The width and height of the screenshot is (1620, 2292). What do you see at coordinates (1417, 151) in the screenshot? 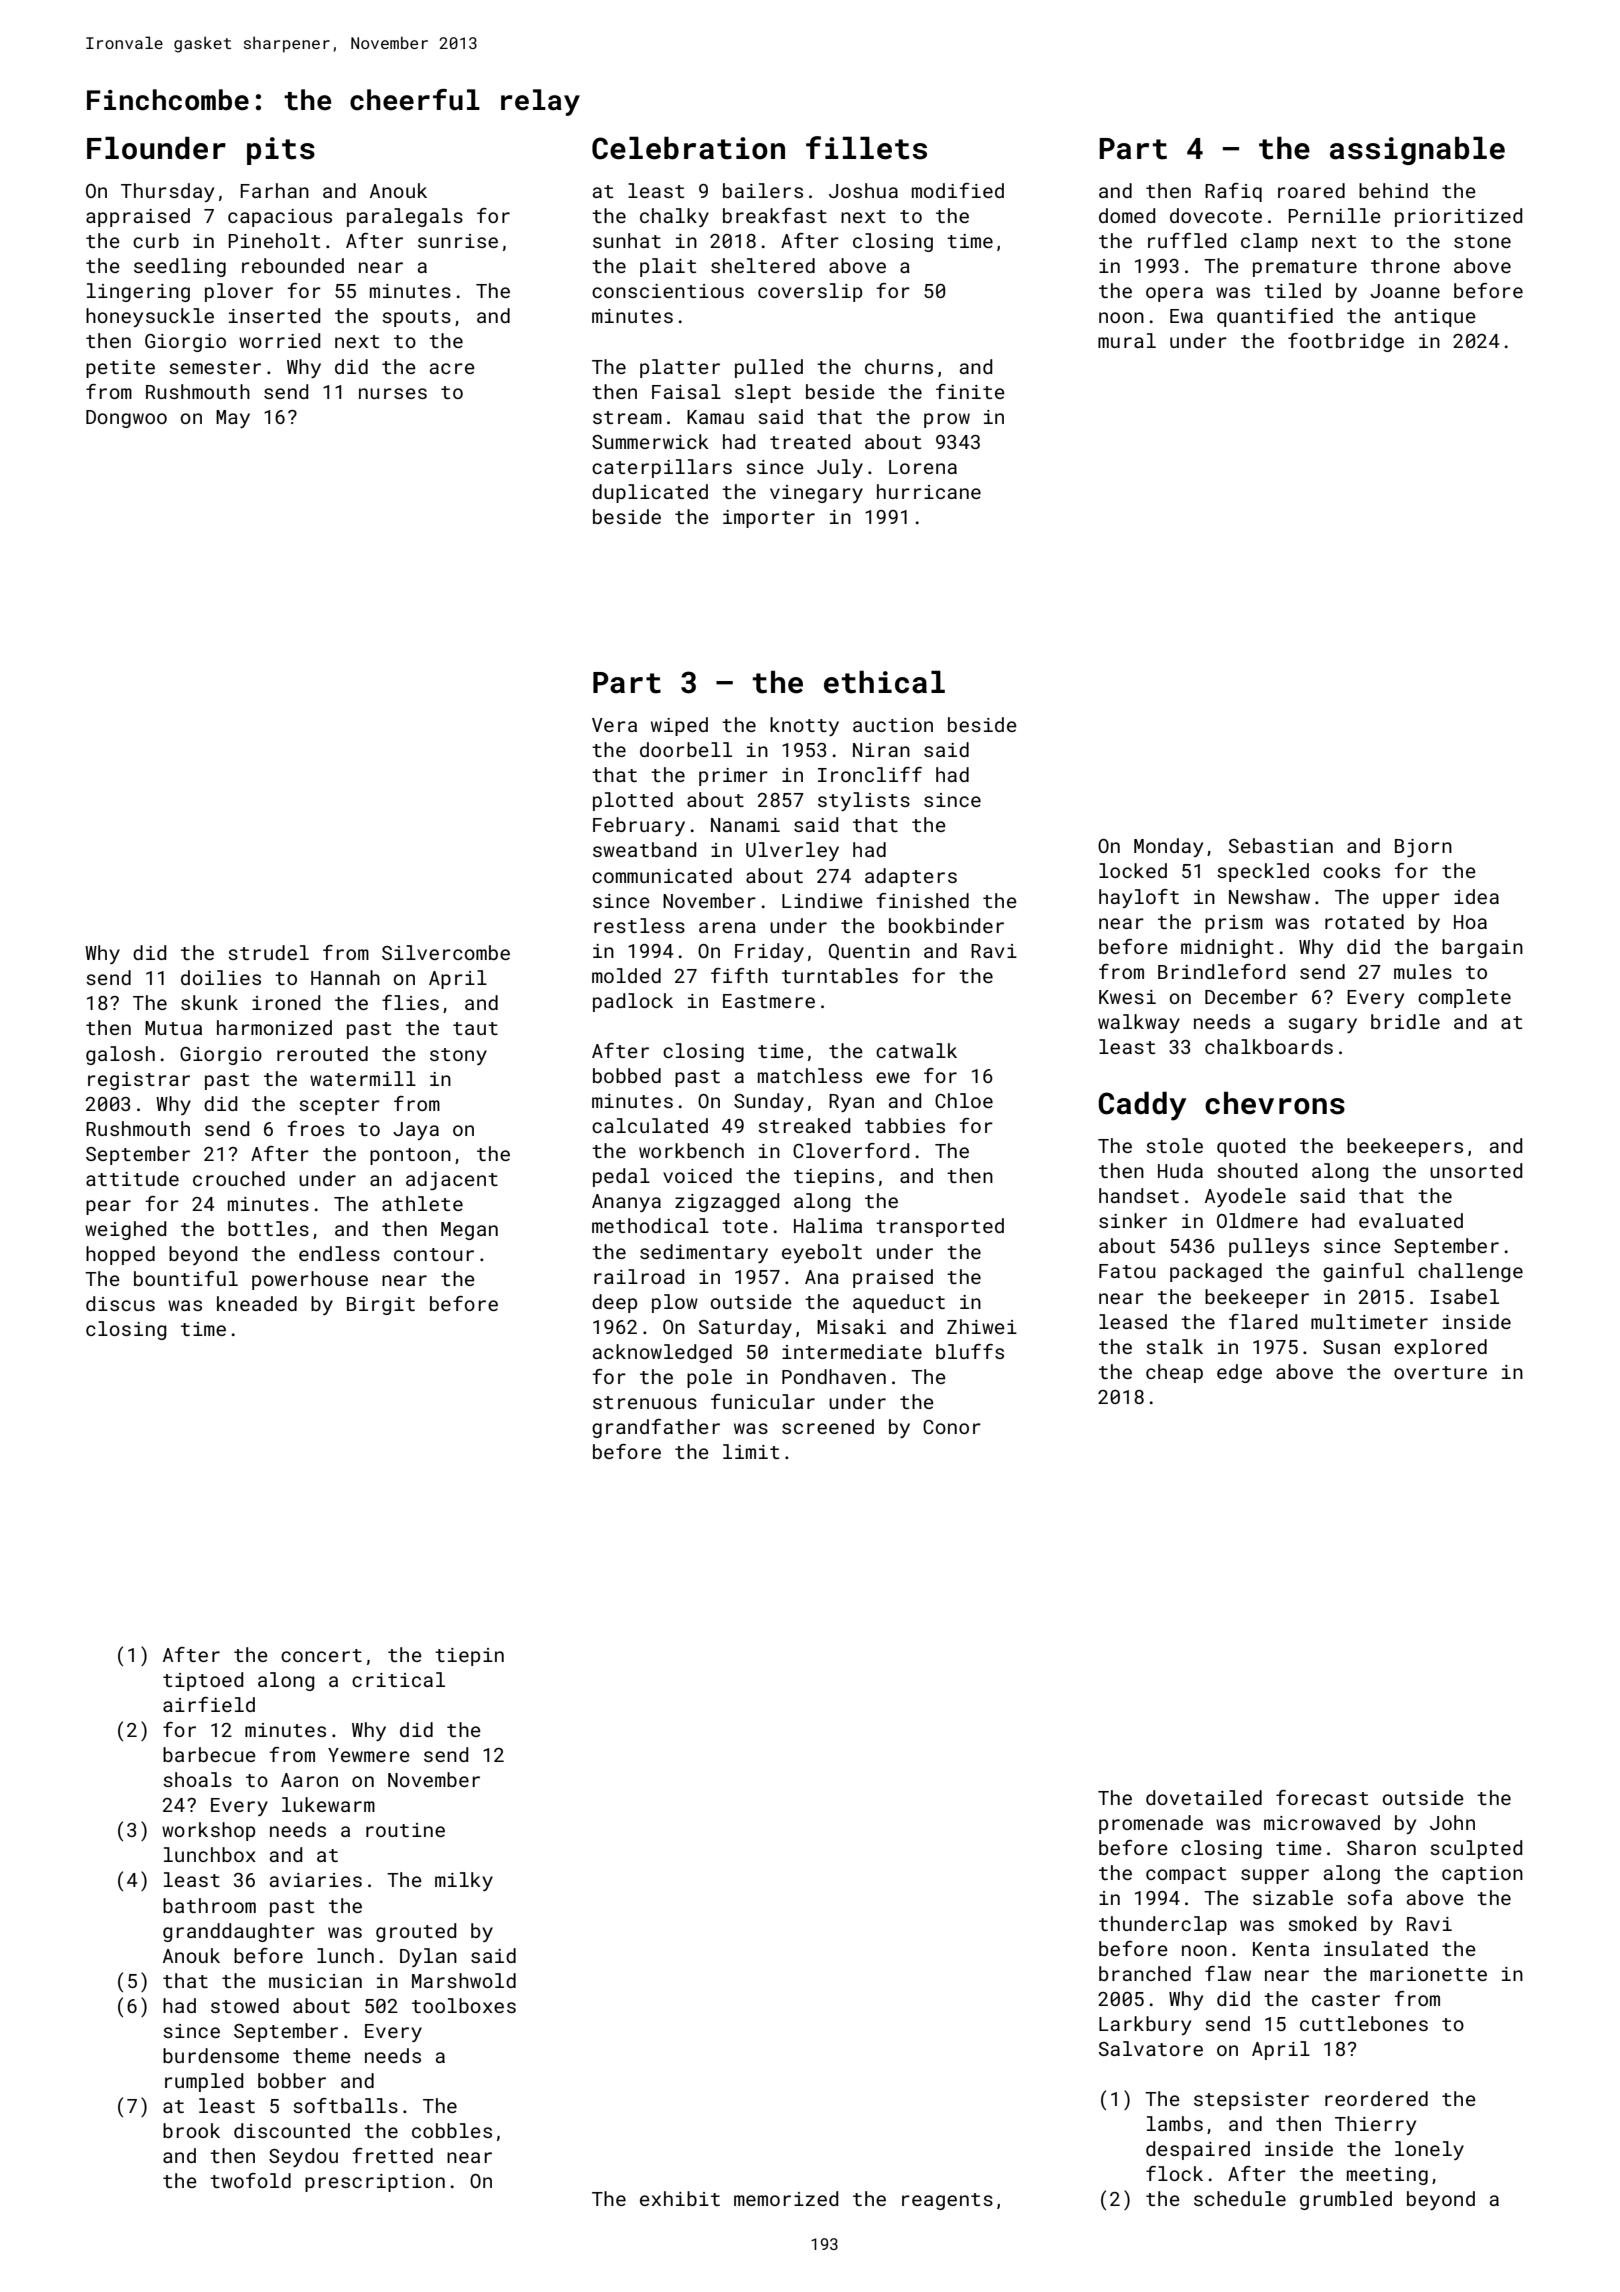
I see `assignable` at bounding box center [1417, 151].
